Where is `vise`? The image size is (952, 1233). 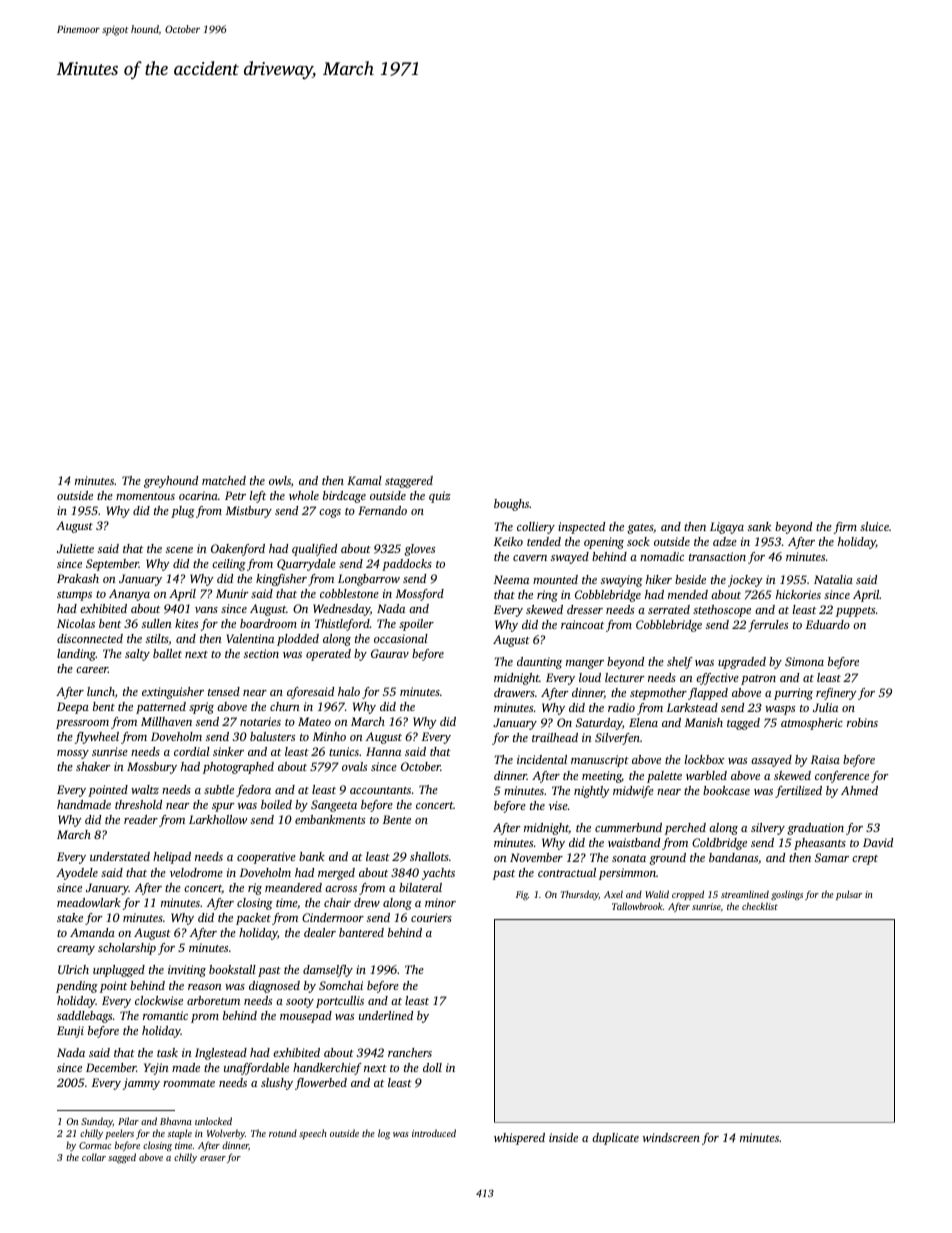
vise is located at coordinates (558, 805).
